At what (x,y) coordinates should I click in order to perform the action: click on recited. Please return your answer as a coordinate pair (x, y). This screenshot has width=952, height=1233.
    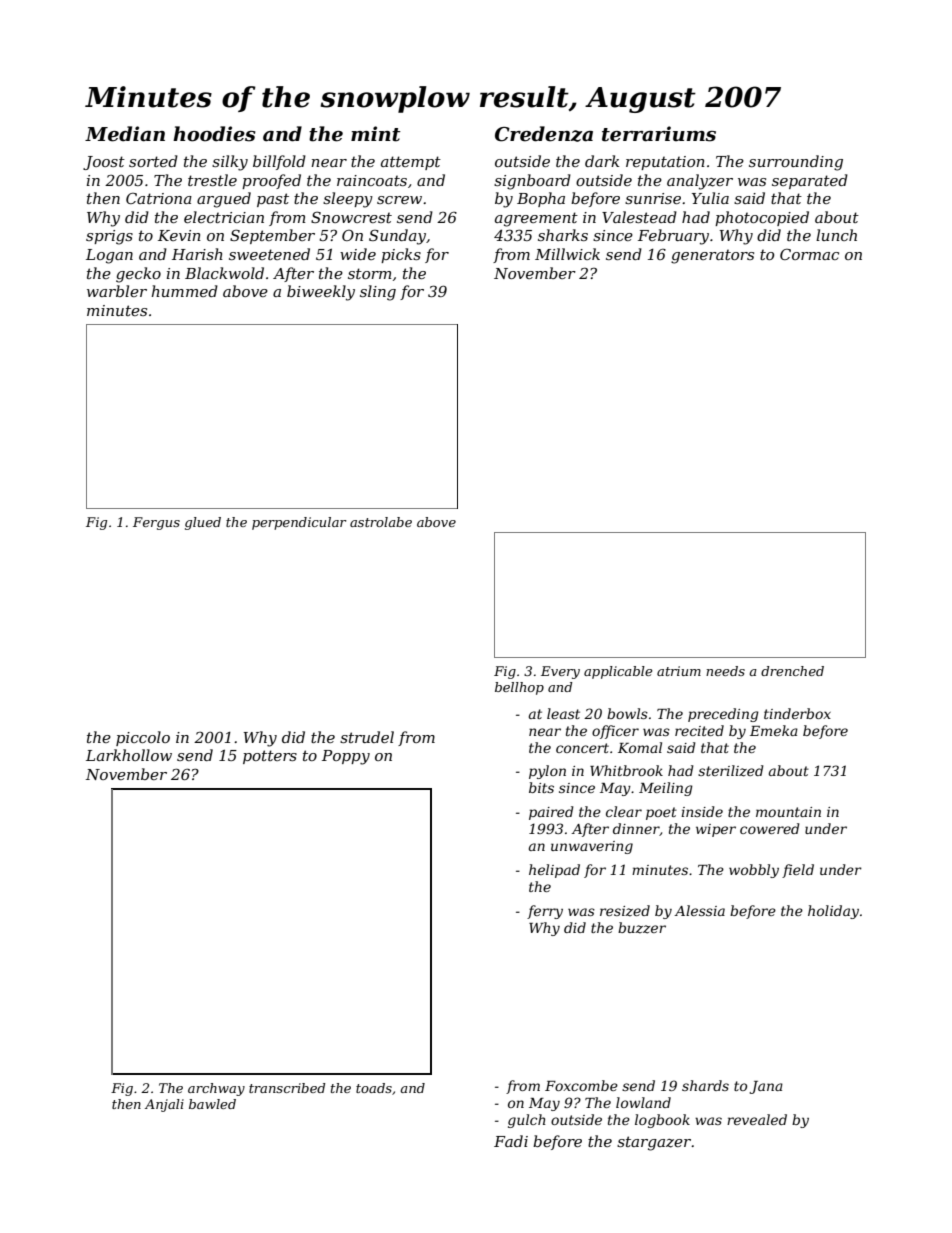
    Looking at the image, I should click on (699, 730).
